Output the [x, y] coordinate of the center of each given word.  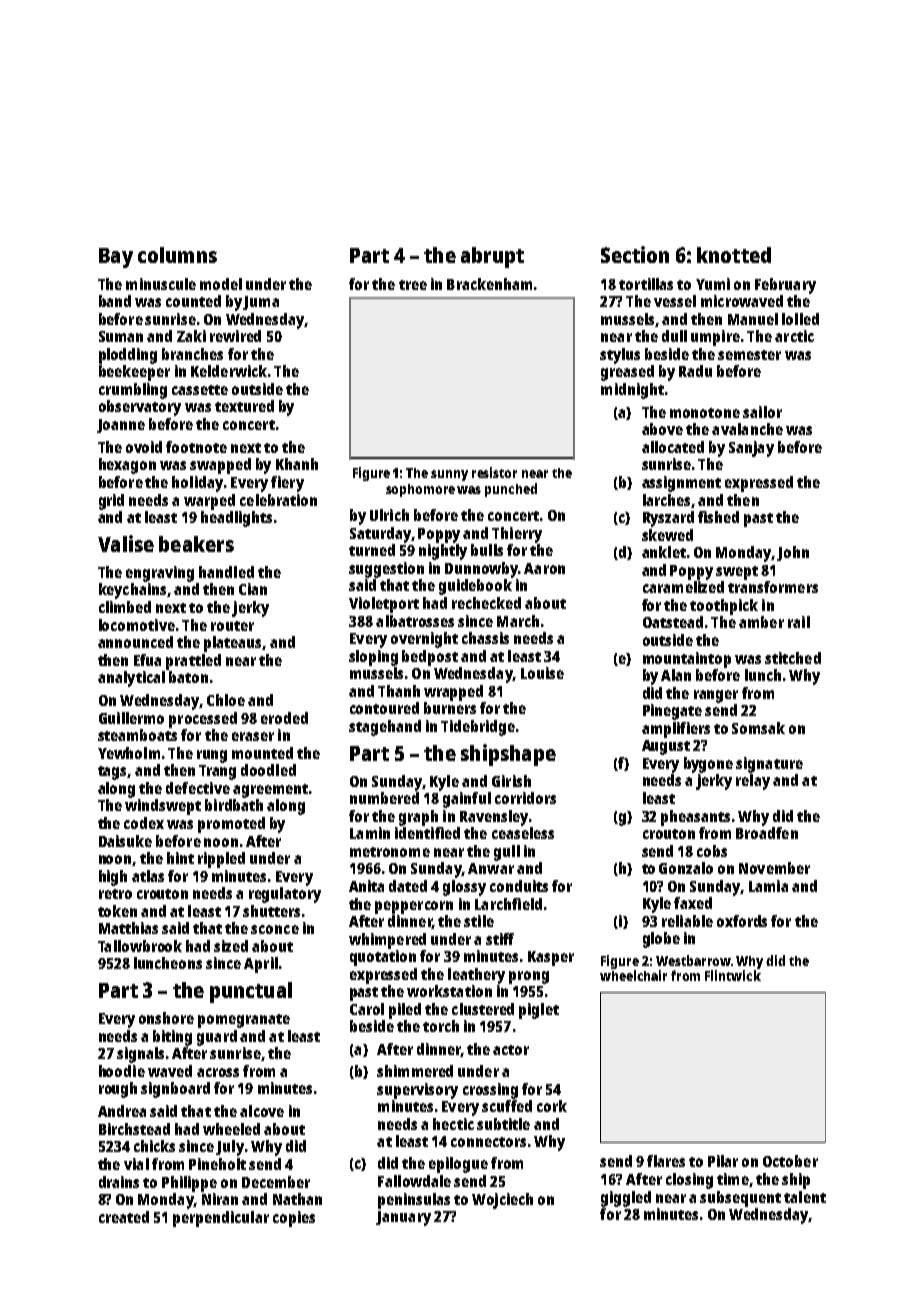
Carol [367, 1009]
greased [627, 373]
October [790, 1161]
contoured [384, 708]
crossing [490, 1091]
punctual [251, 992]
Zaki [191, 336]
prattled [193, 662]
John [793, 553]
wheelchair [633, 975]
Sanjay [751, 449]
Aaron [544, 568]
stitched [793, 658]
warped [209, 502]
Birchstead [134, 1129]
